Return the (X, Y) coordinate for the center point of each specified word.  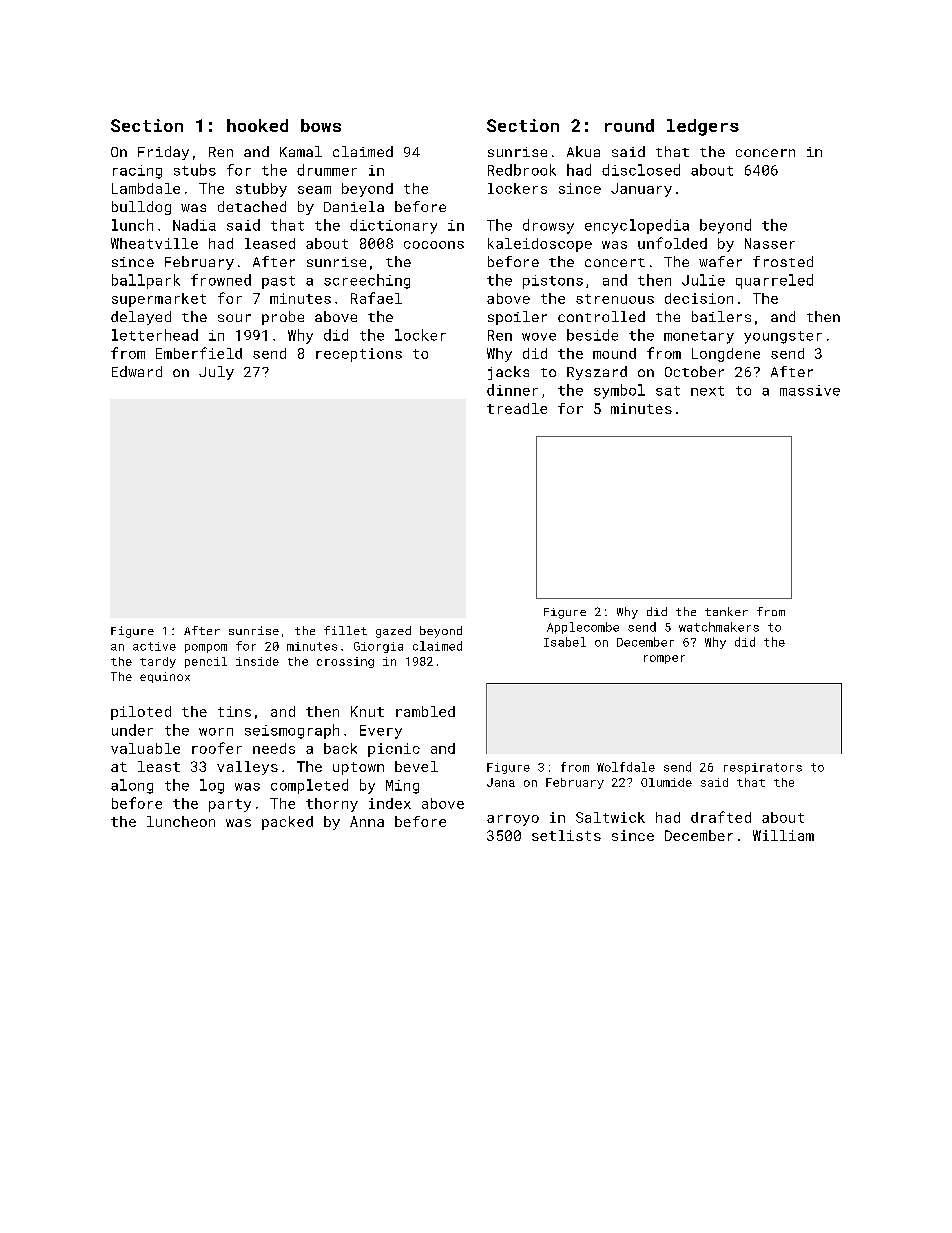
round (629, 125)
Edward (137, 371)
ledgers (703, 127)
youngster (783, 337)
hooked (257, 125)
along (132, 786)
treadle (517, 408)
